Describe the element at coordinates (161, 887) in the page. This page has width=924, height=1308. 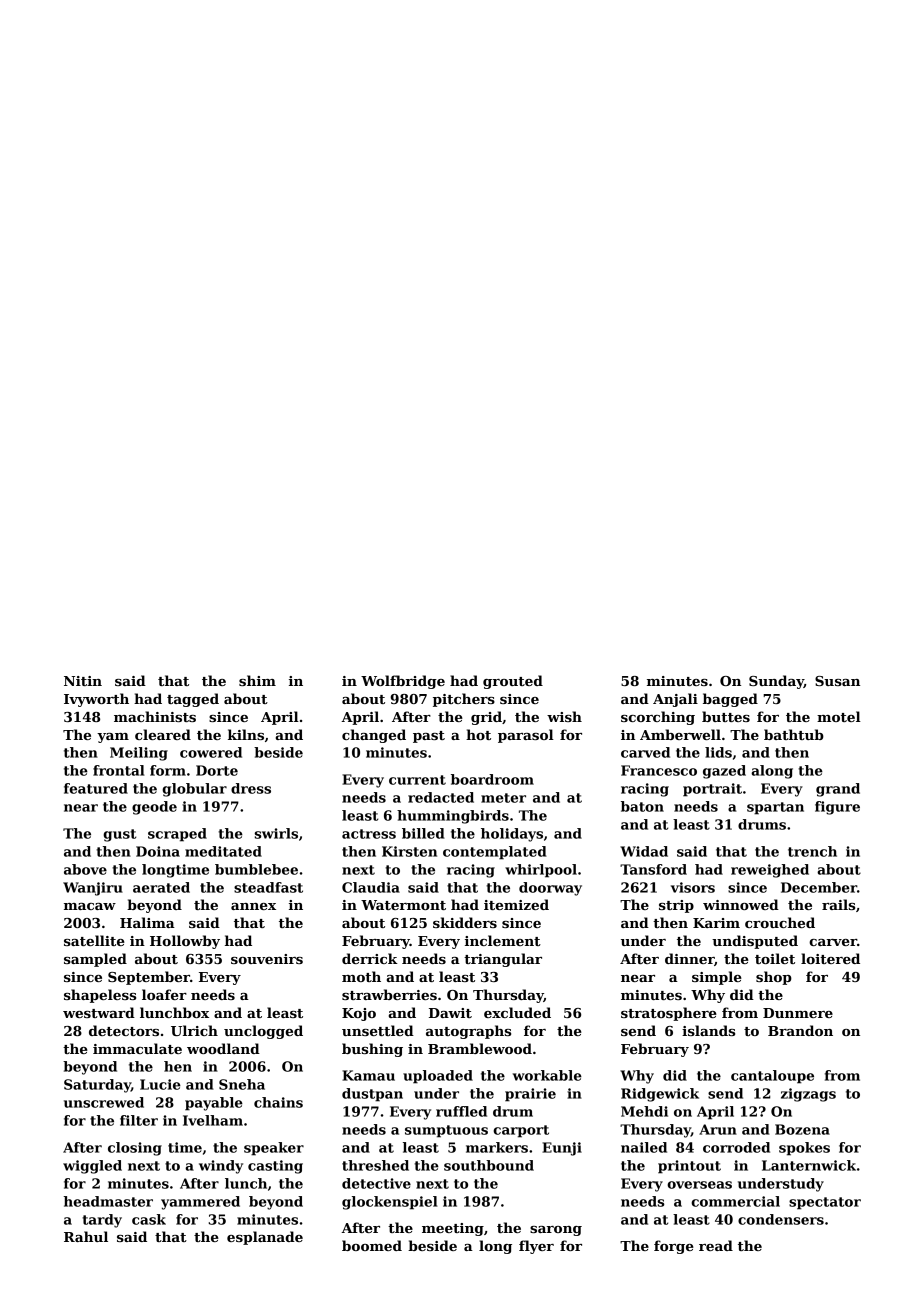
I see `aerated` at that location.
